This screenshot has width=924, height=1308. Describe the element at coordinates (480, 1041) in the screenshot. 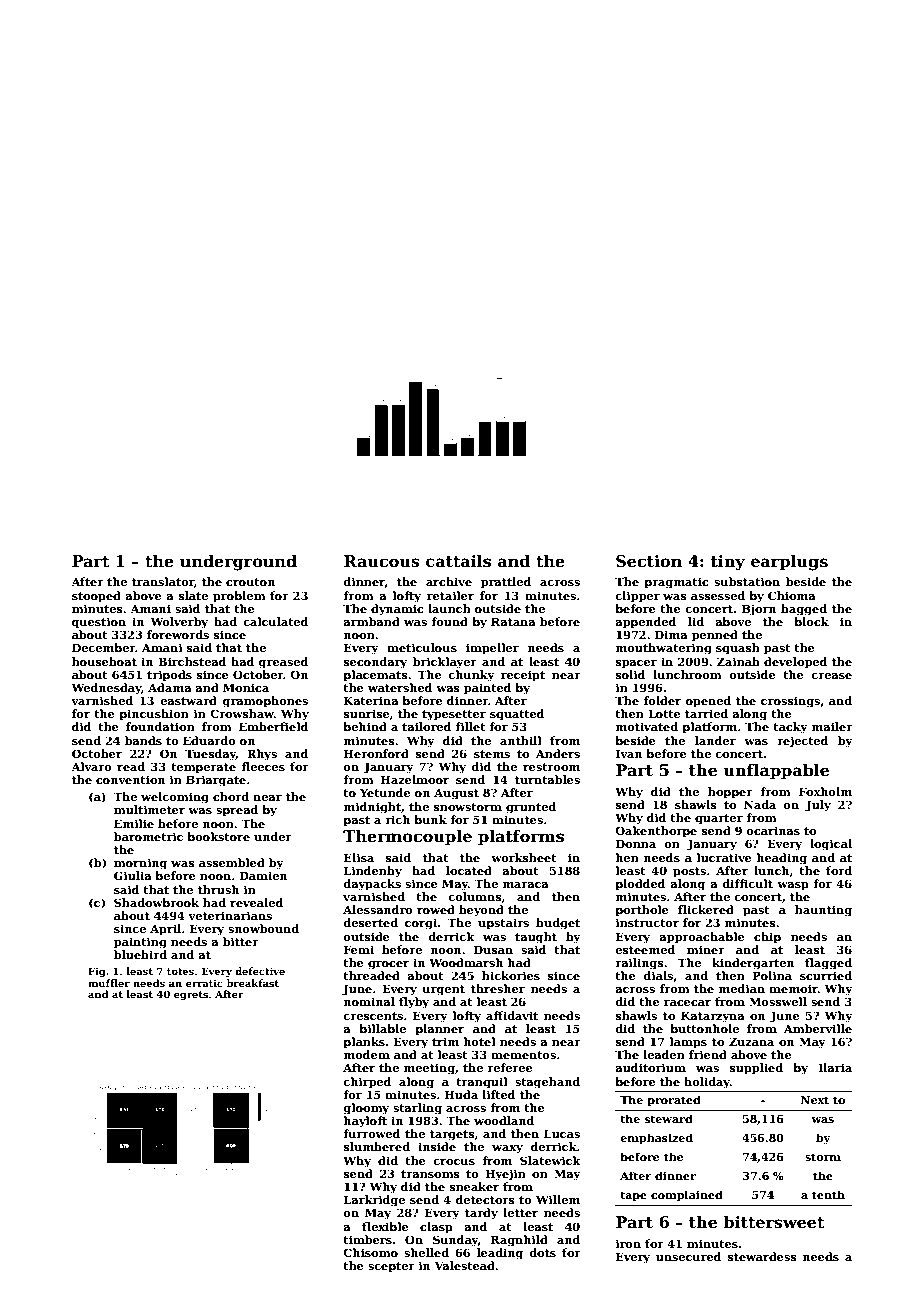

I see `hotel` at that location.
